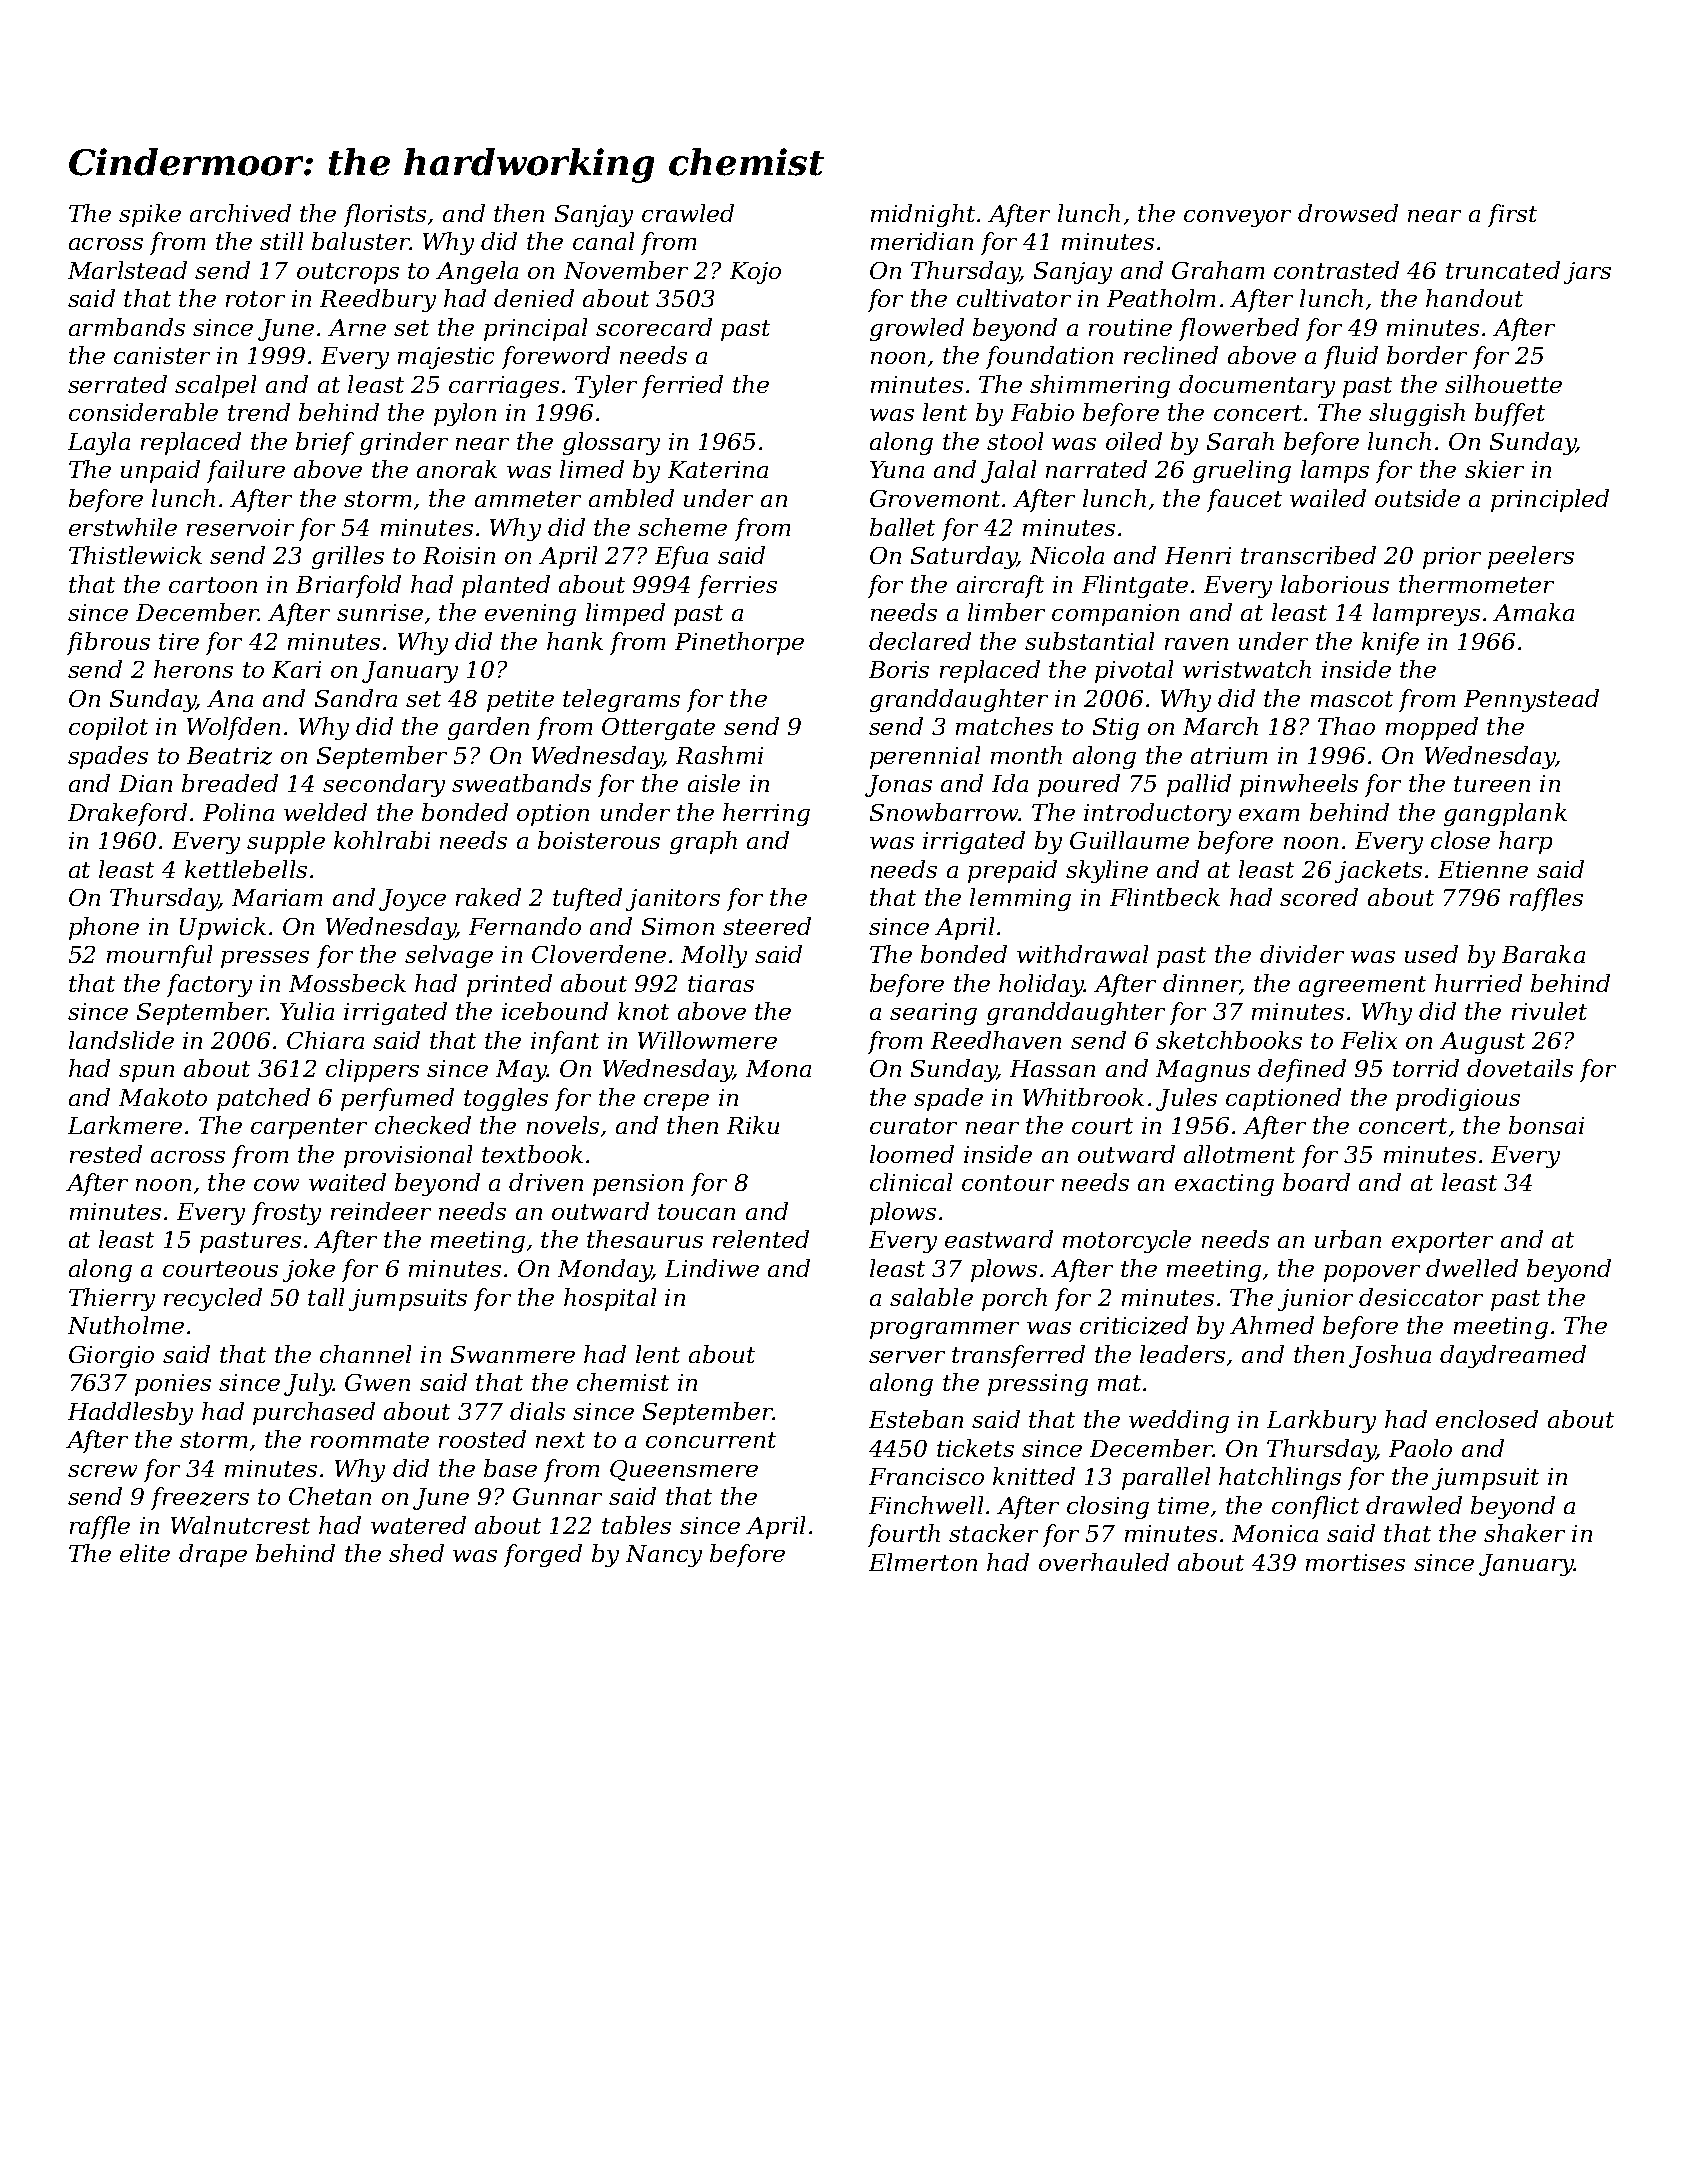  What do you see at coordinates (145, 1553) in the page?
I see `elite` at bounding box center [145, 1553].
